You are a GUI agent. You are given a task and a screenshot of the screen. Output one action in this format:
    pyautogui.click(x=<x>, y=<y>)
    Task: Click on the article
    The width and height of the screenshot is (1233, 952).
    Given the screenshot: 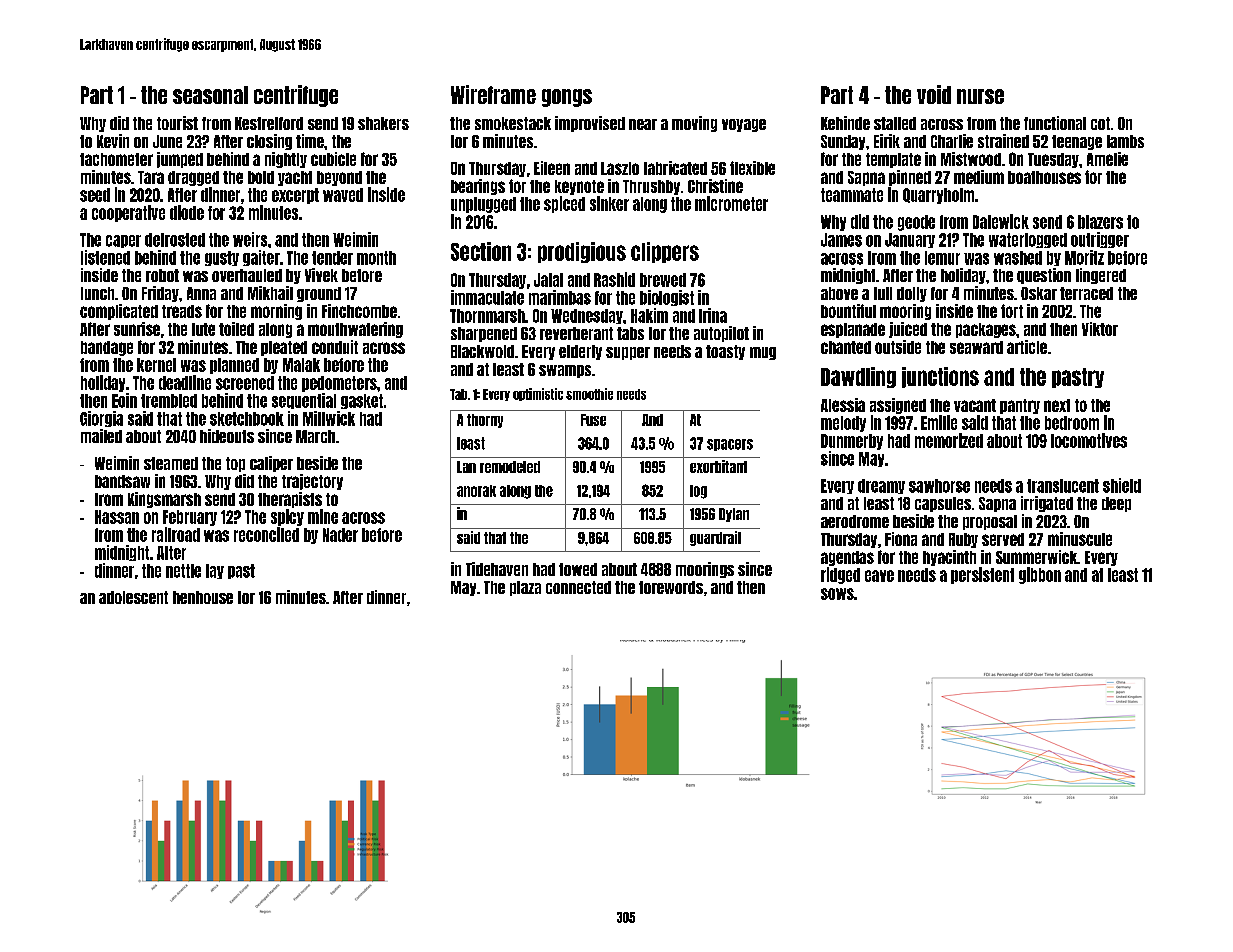 What is the action you would take?
    pyautogui.click(x=1027, y=347)
